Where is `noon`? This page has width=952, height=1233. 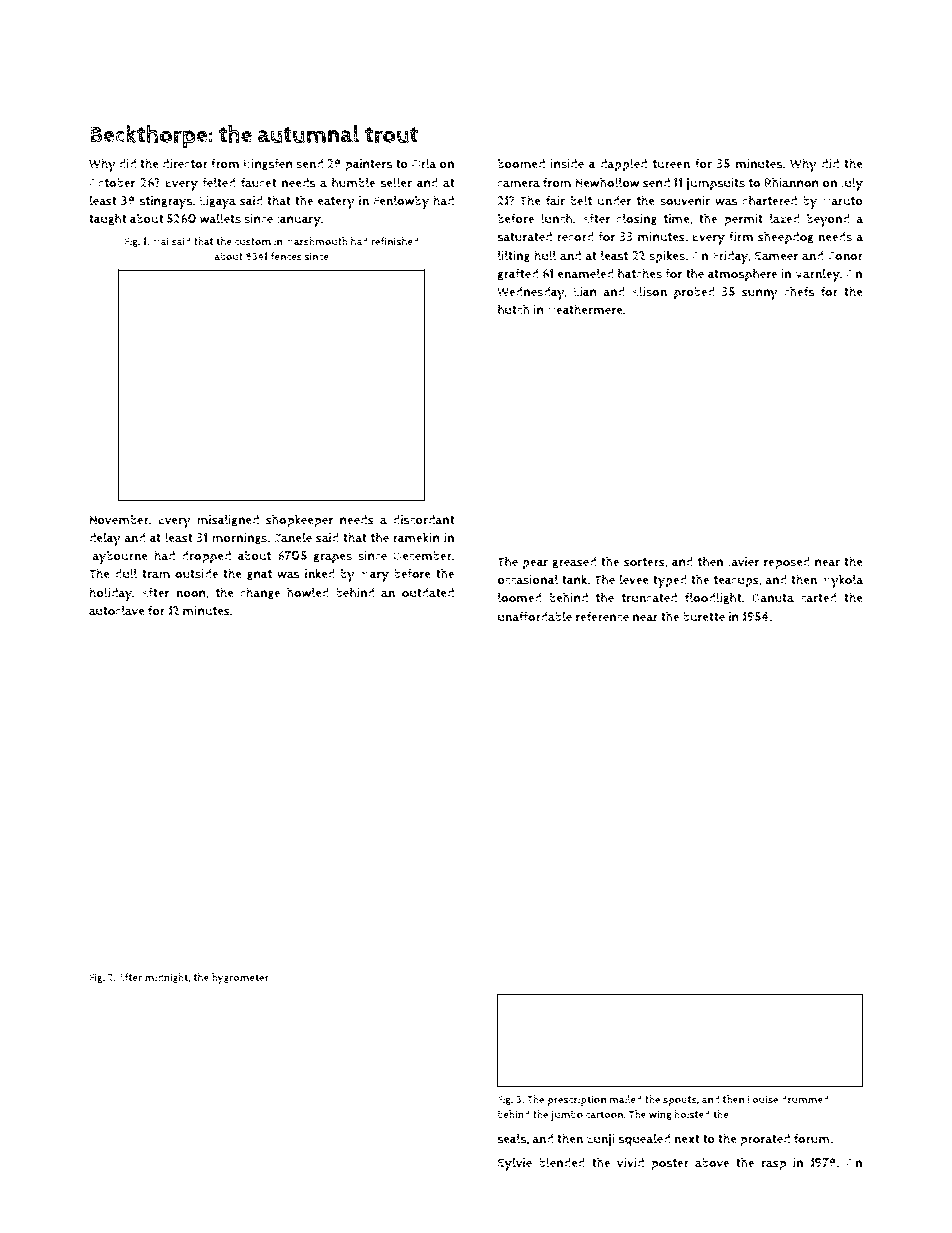
noon is located at coordinates (191, 594).
